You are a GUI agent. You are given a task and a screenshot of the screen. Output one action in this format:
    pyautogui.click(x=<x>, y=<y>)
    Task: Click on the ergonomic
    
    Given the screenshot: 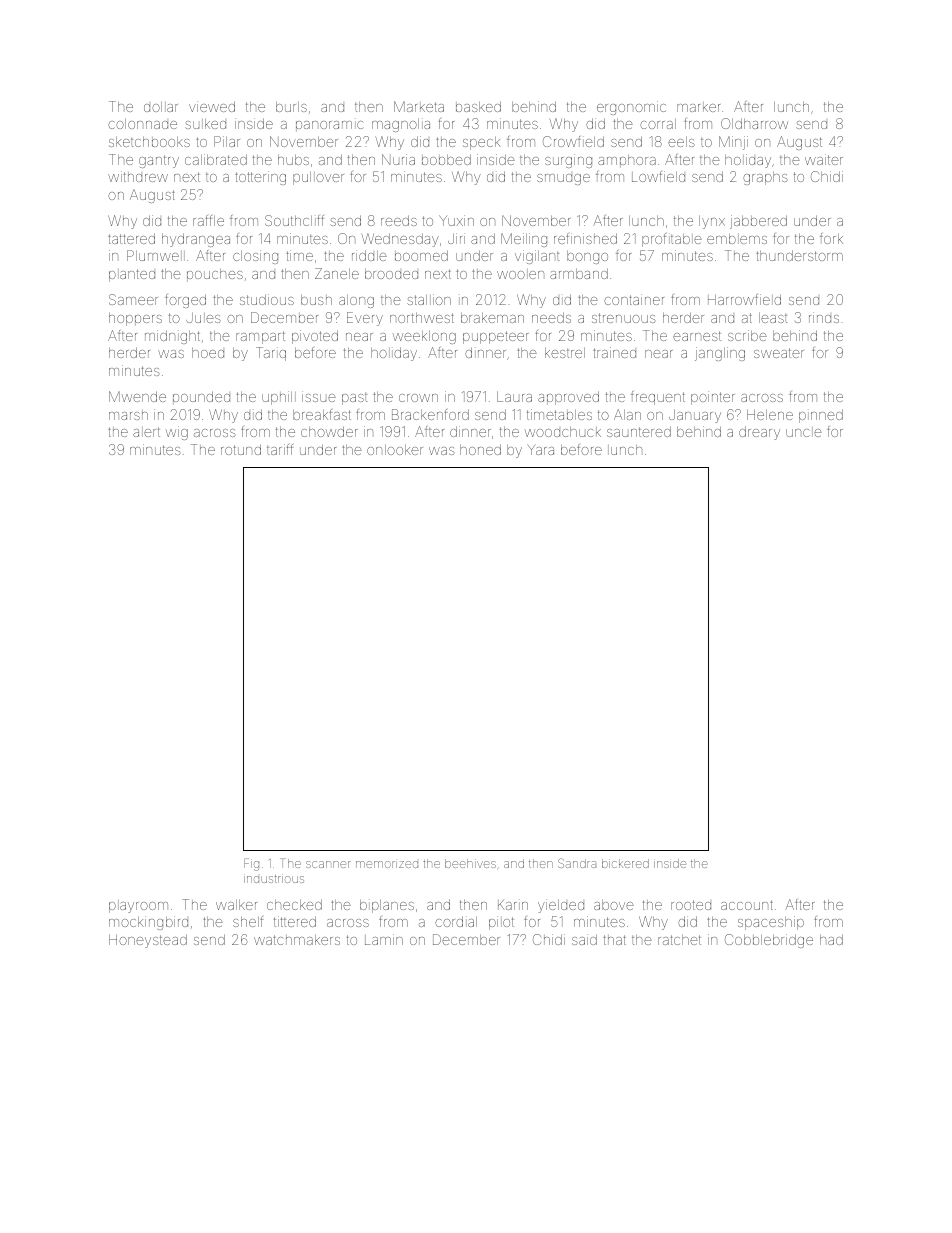 What is the action you would take?
    pyautogui.click(x=631, y=108)
